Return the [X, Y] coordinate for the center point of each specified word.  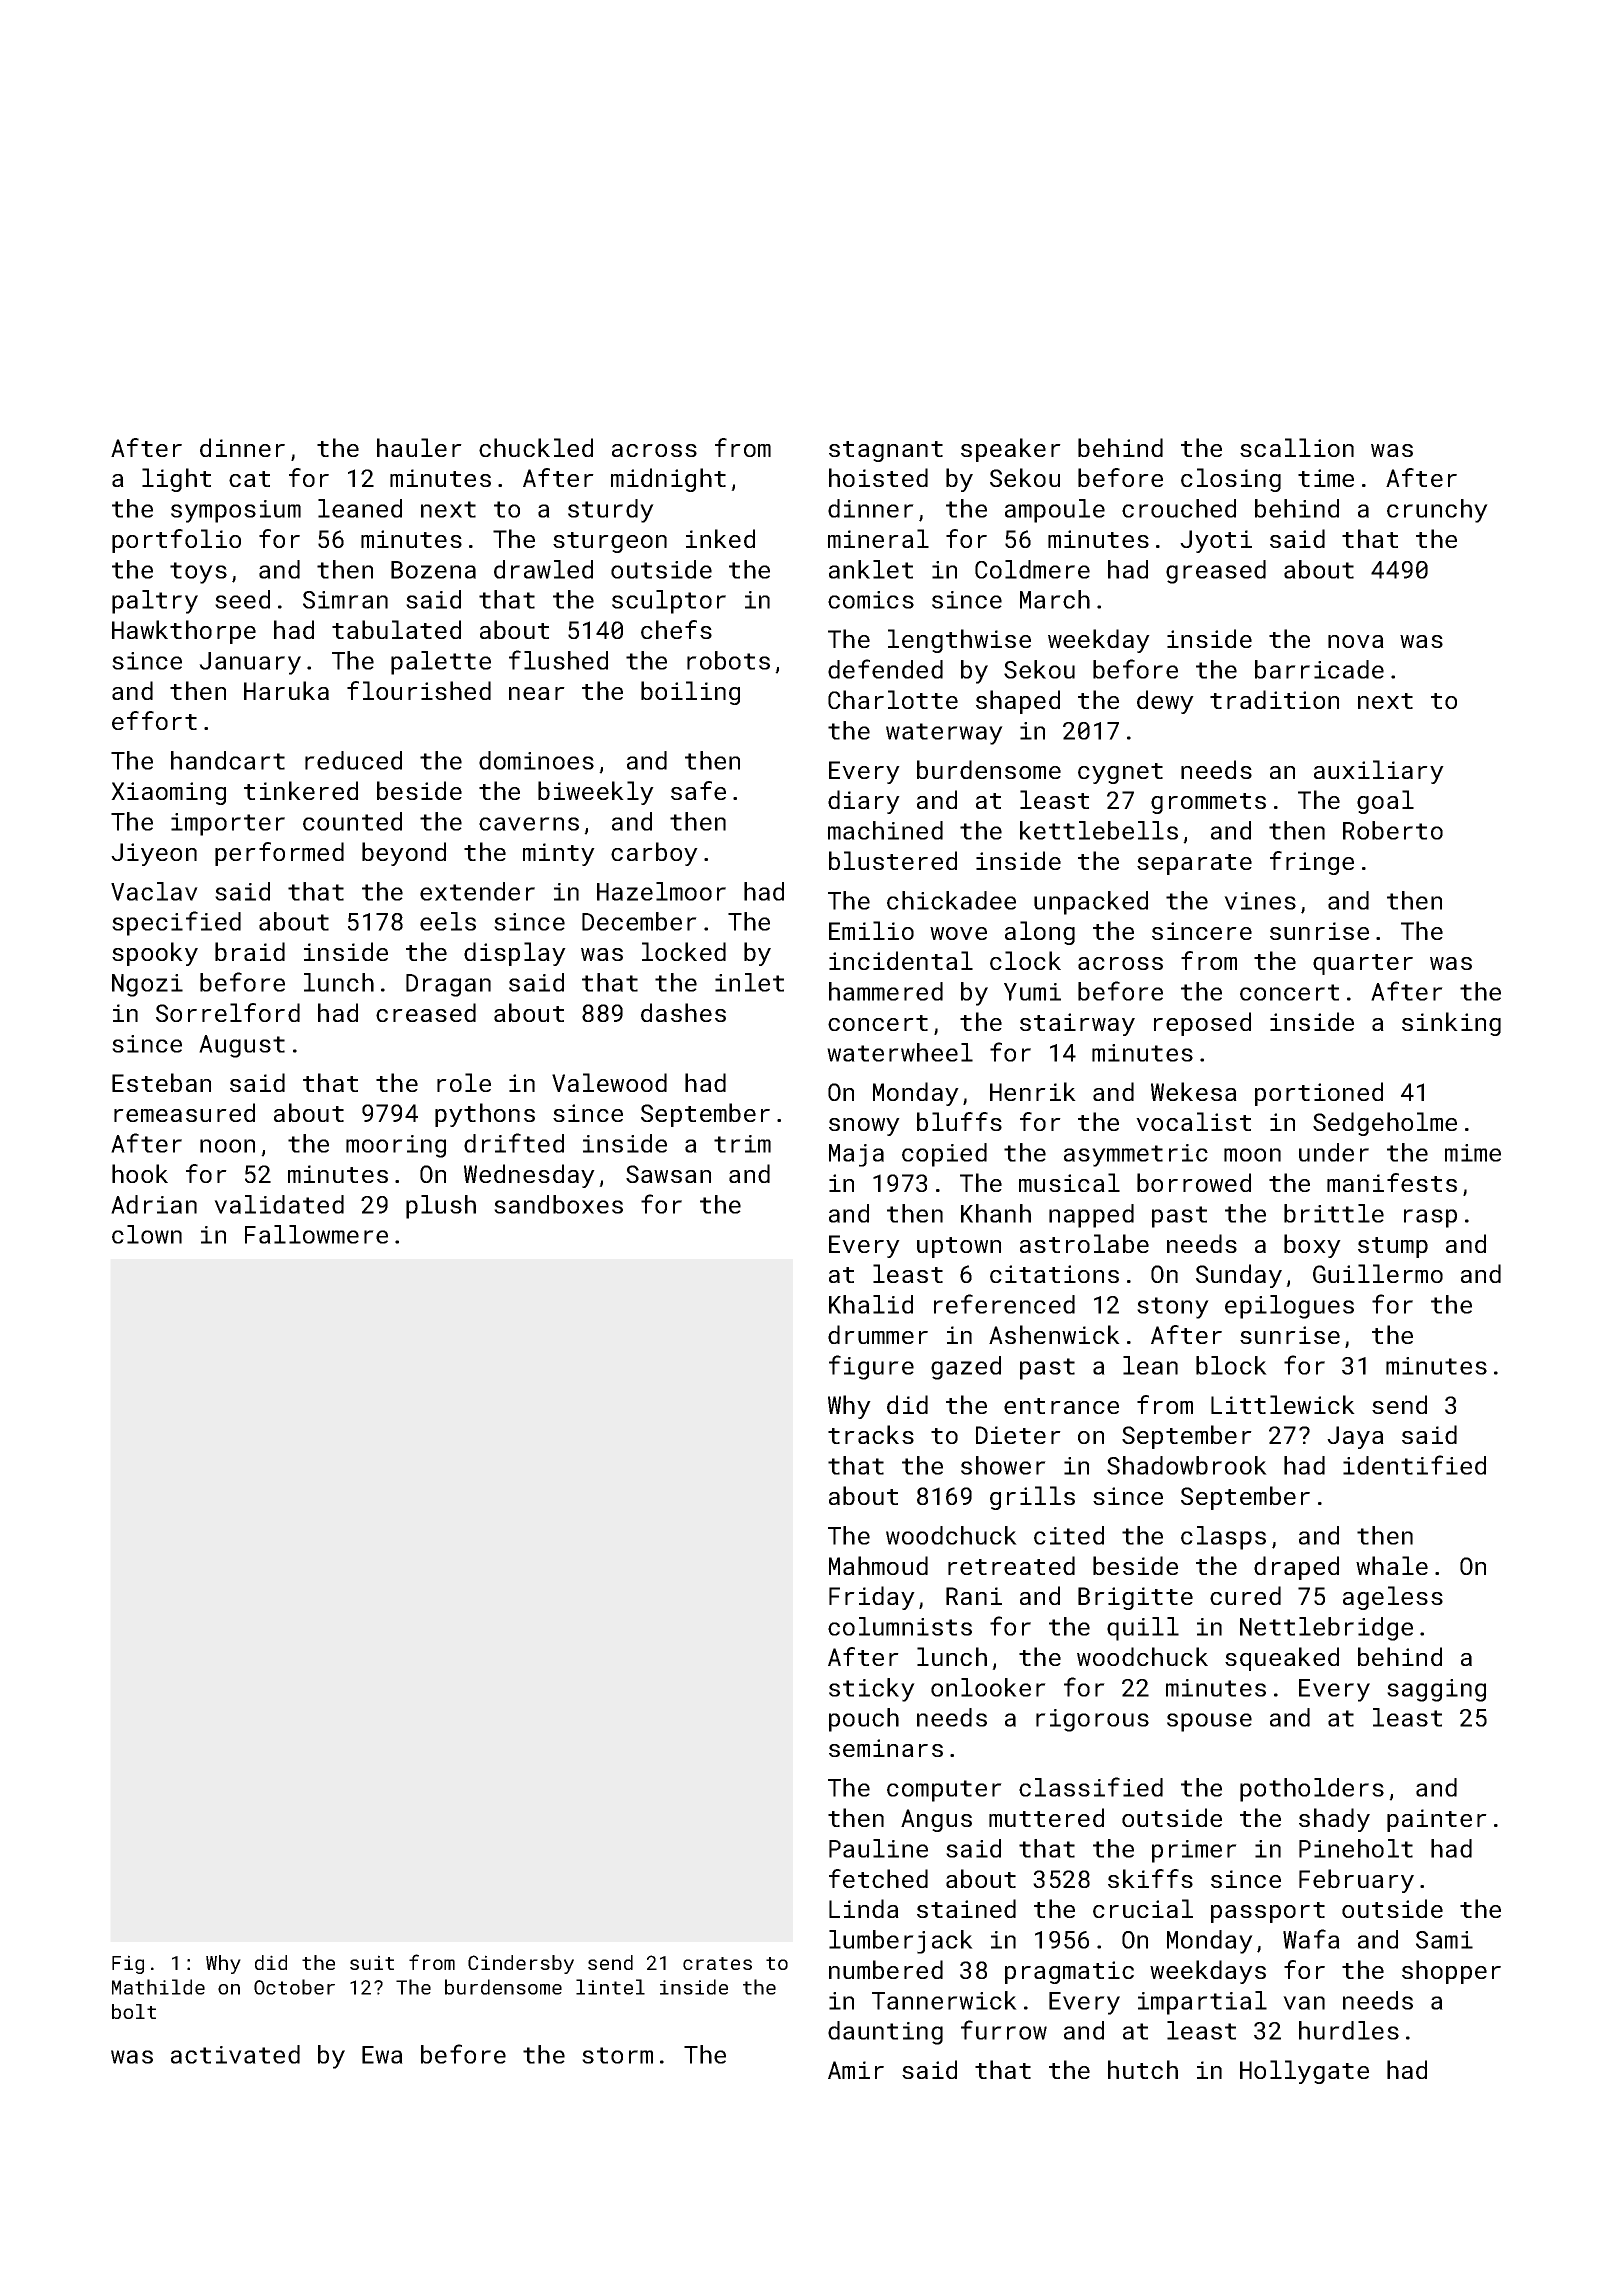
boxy [1312, 1246]
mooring [396, 1146]
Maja [856, 1155]
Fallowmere [316, 1234]
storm [617, 2055]
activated [235, 2054]
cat [249, 479]
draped [1296, 1568]
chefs [676, 629]
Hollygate [1304, 2072]
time [1326, 478]
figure [871, 1367]
